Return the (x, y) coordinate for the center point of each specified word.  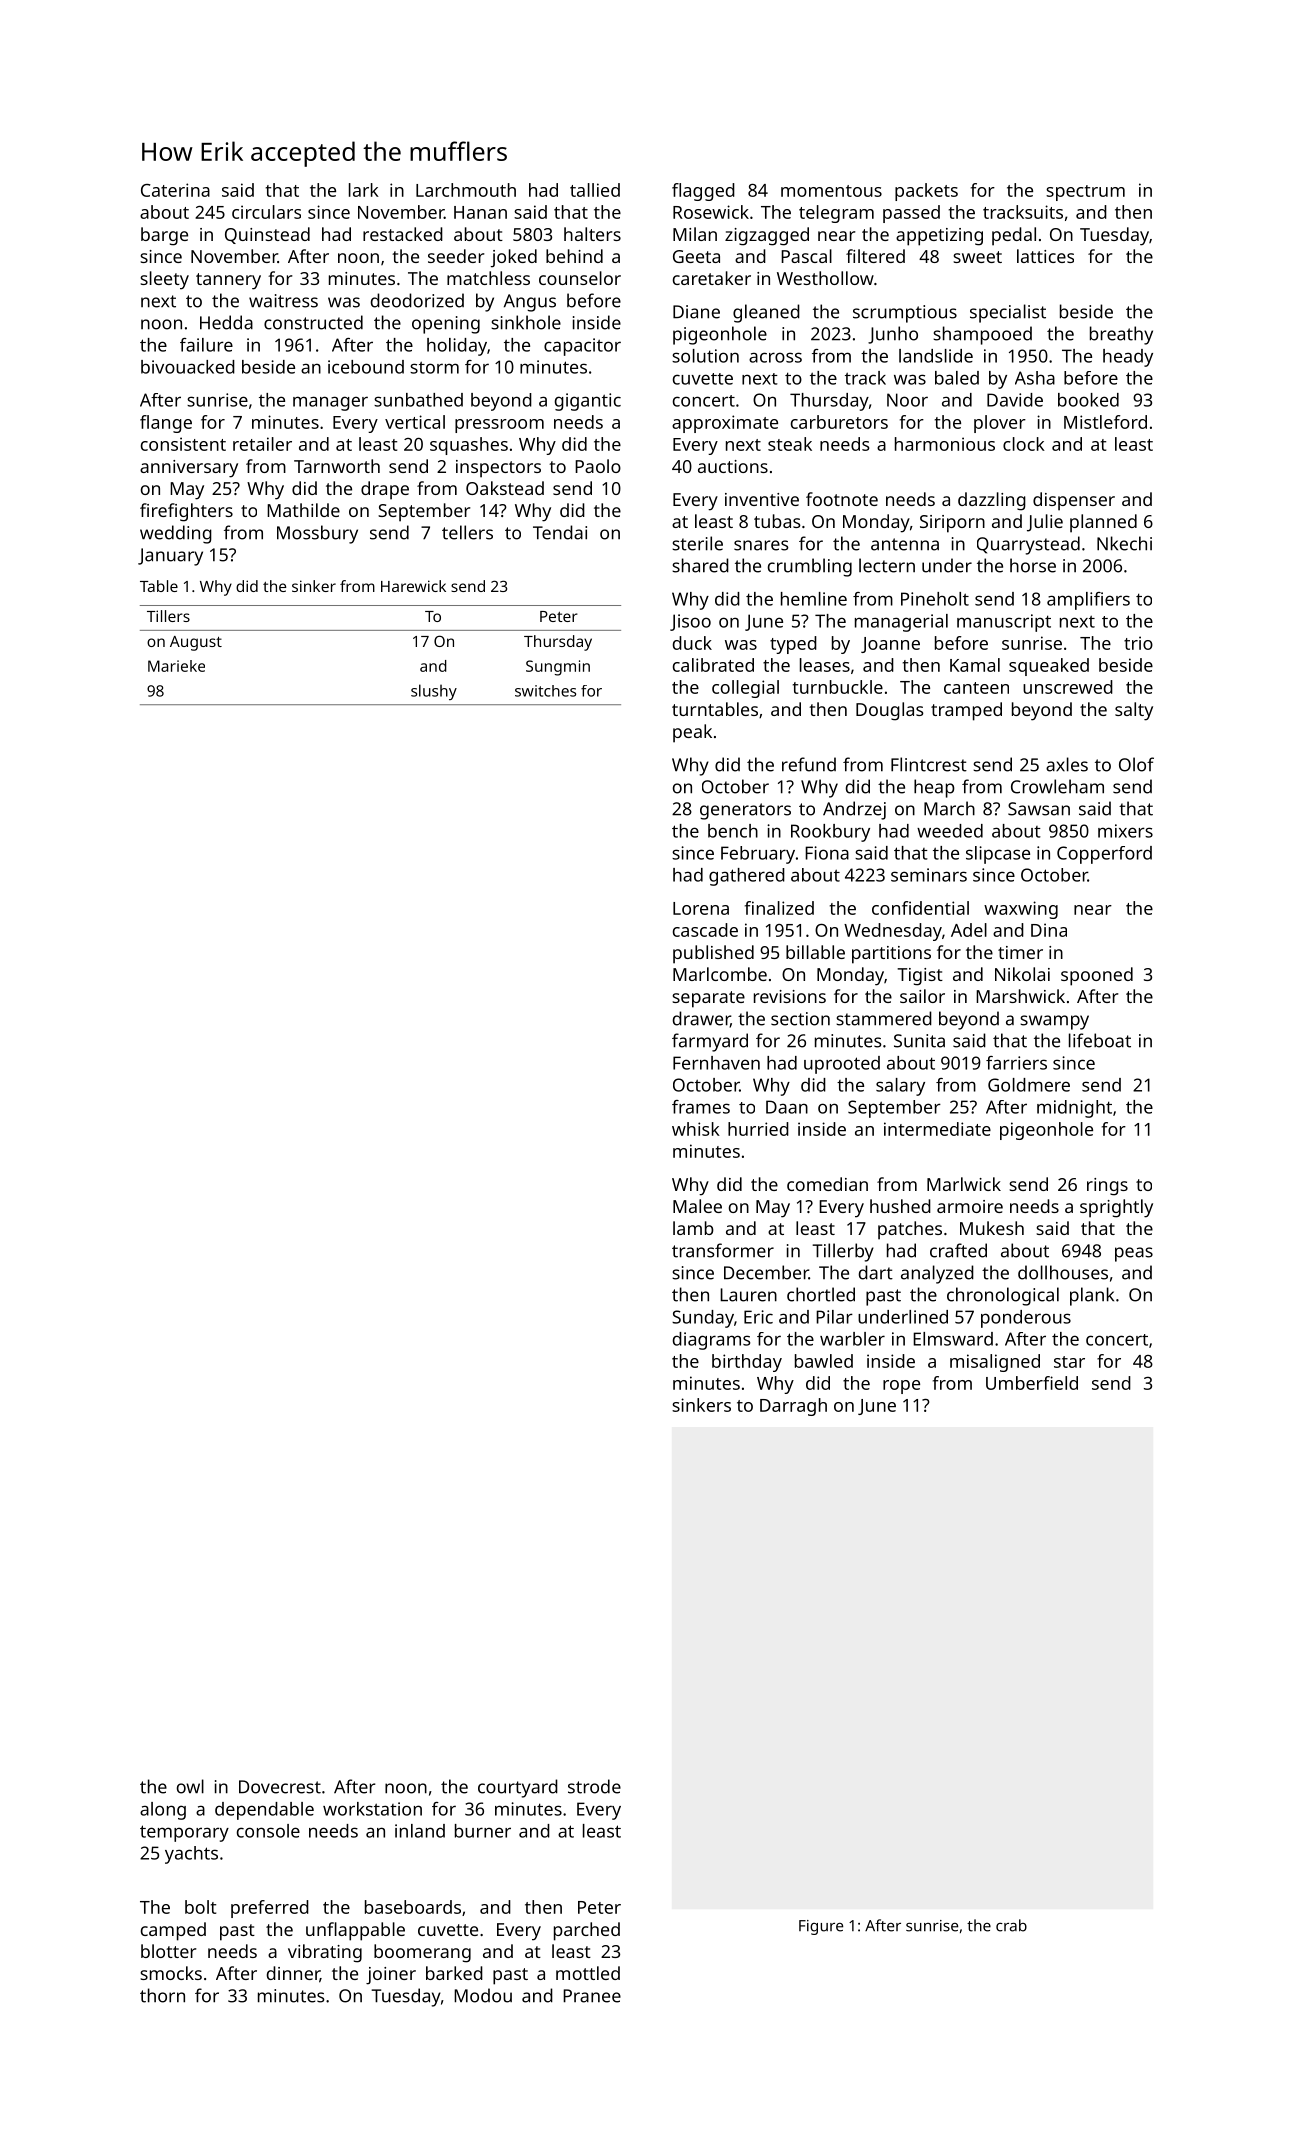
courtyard (518, 1788)
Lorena (701, 908)
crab (1011, 1925)
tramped (966, 711)
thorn (162, 1995)
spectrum (1085, 193)
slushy (434, 692)
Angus (530, 303)
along (163, 1811)
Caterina (175, 190)
